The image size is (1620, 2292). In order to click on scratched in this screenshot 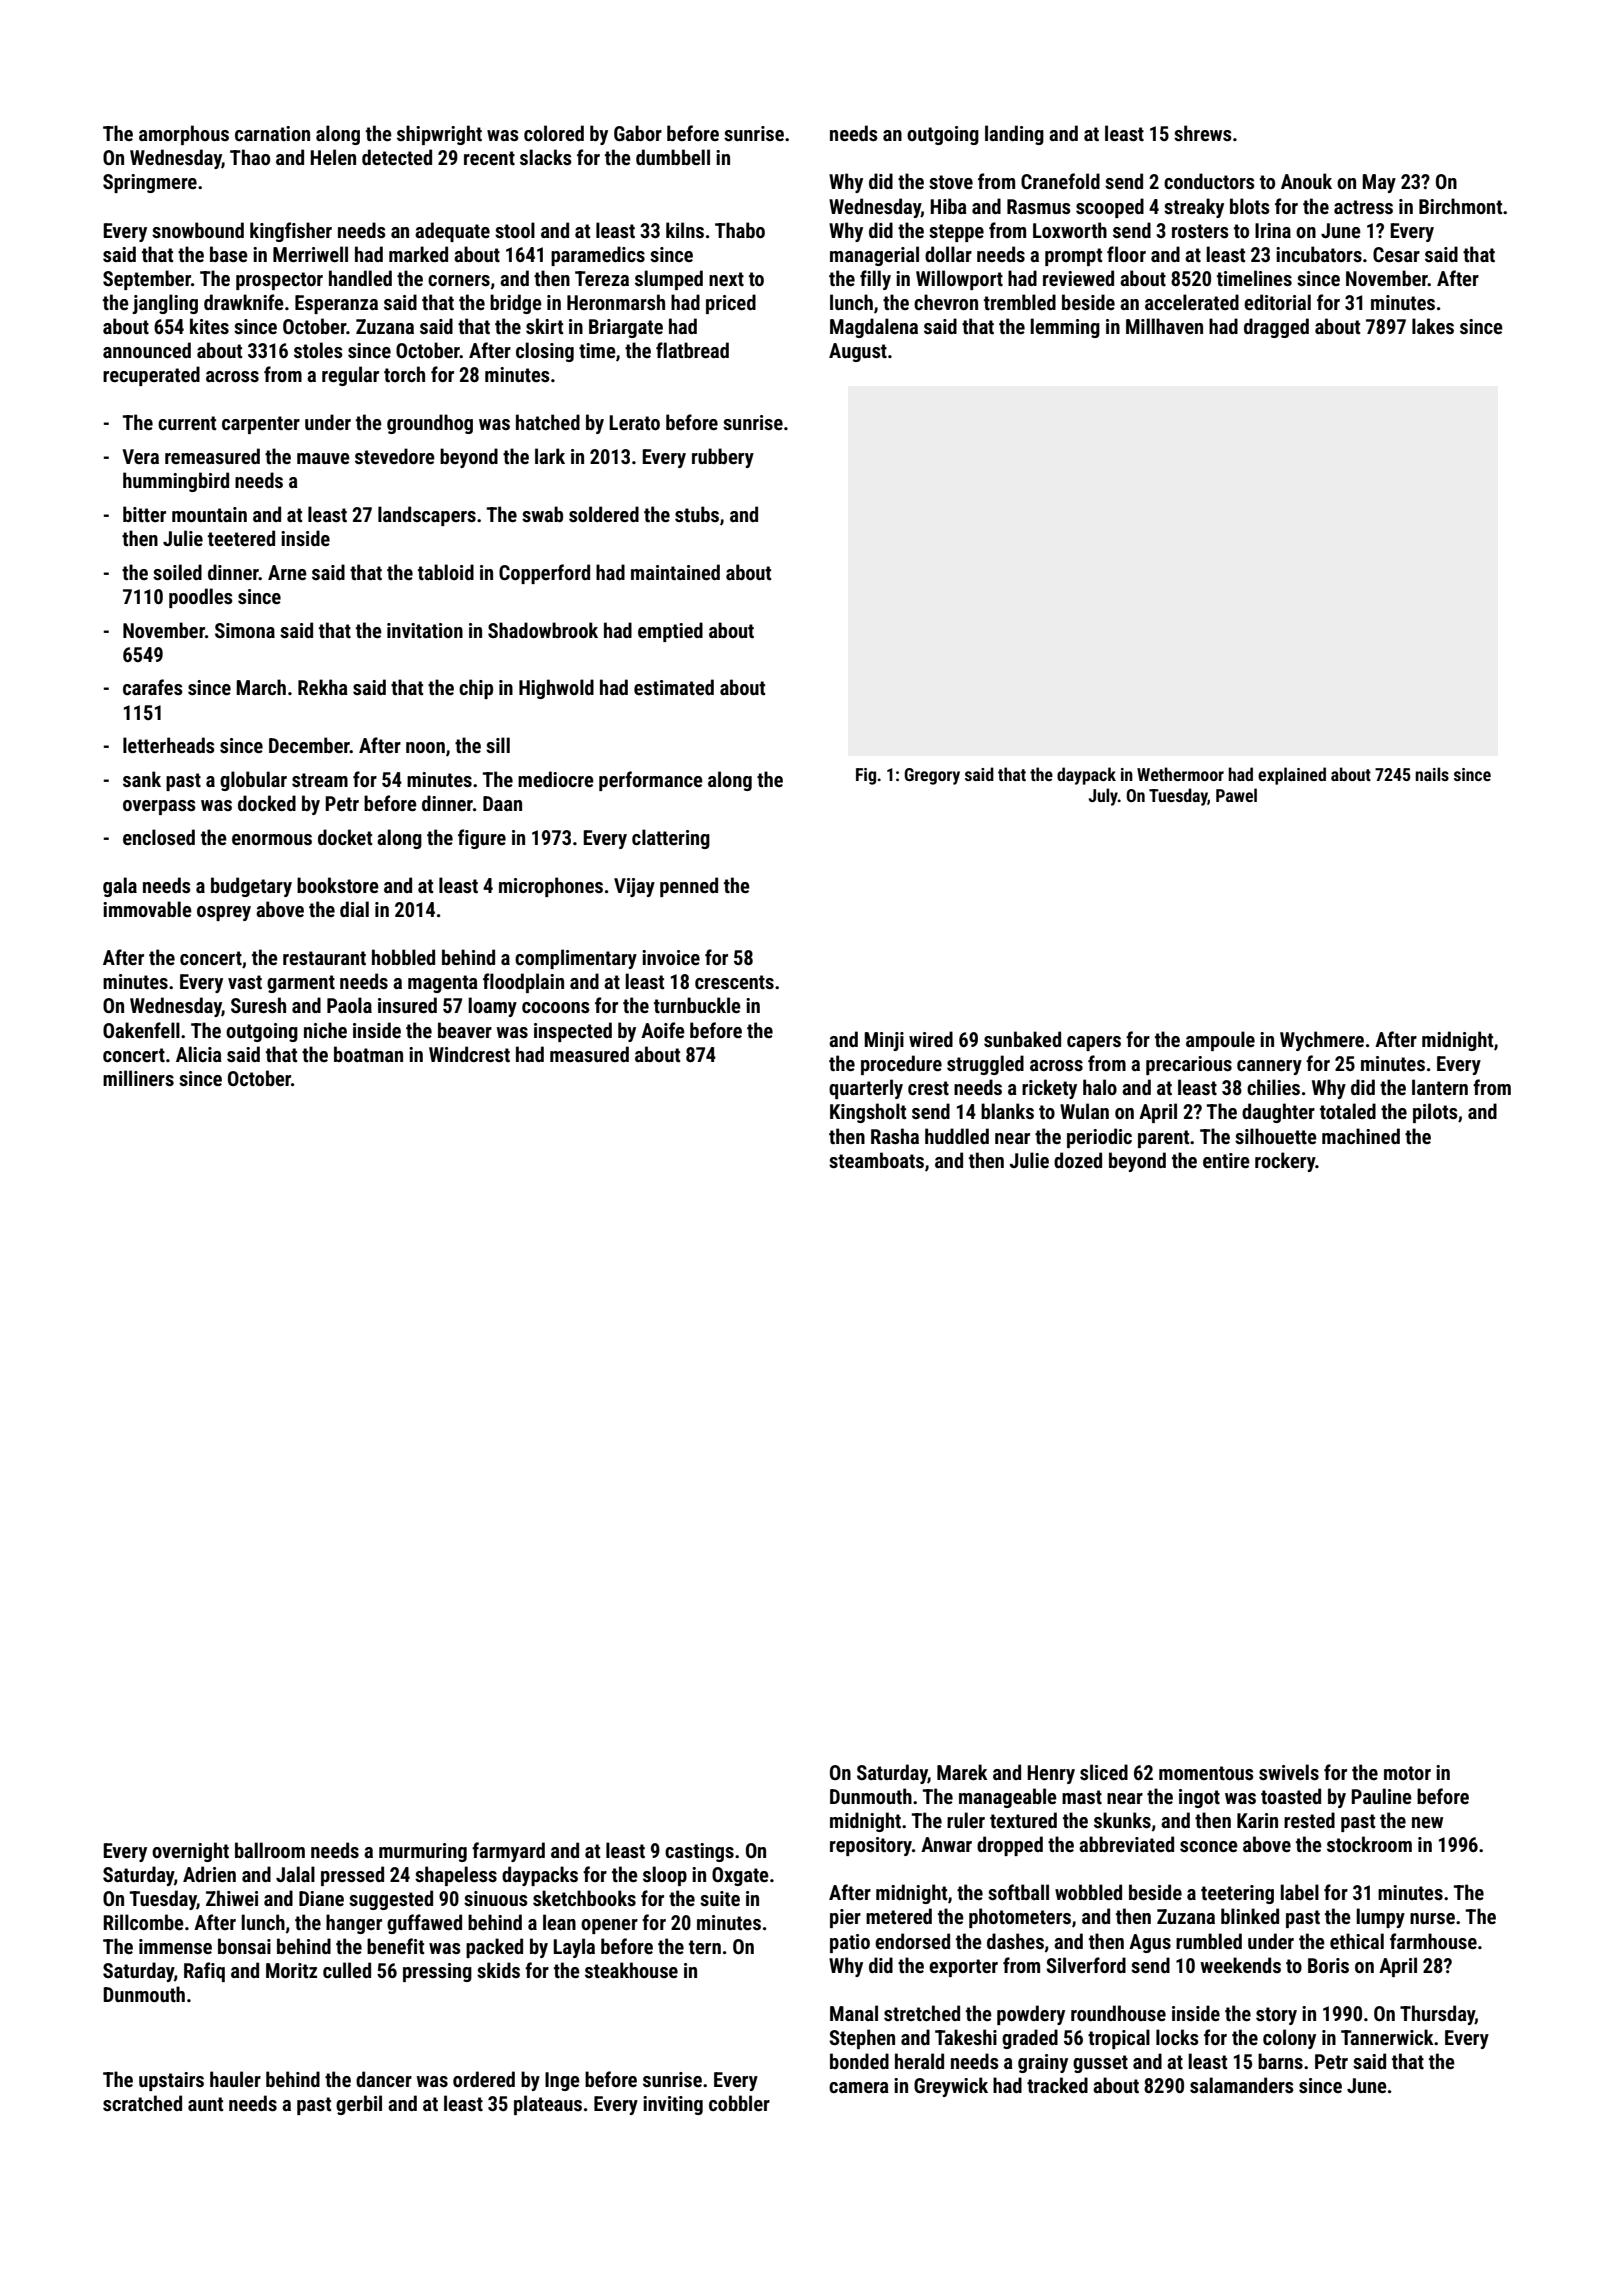, I will do `click(142, 2103)`.
